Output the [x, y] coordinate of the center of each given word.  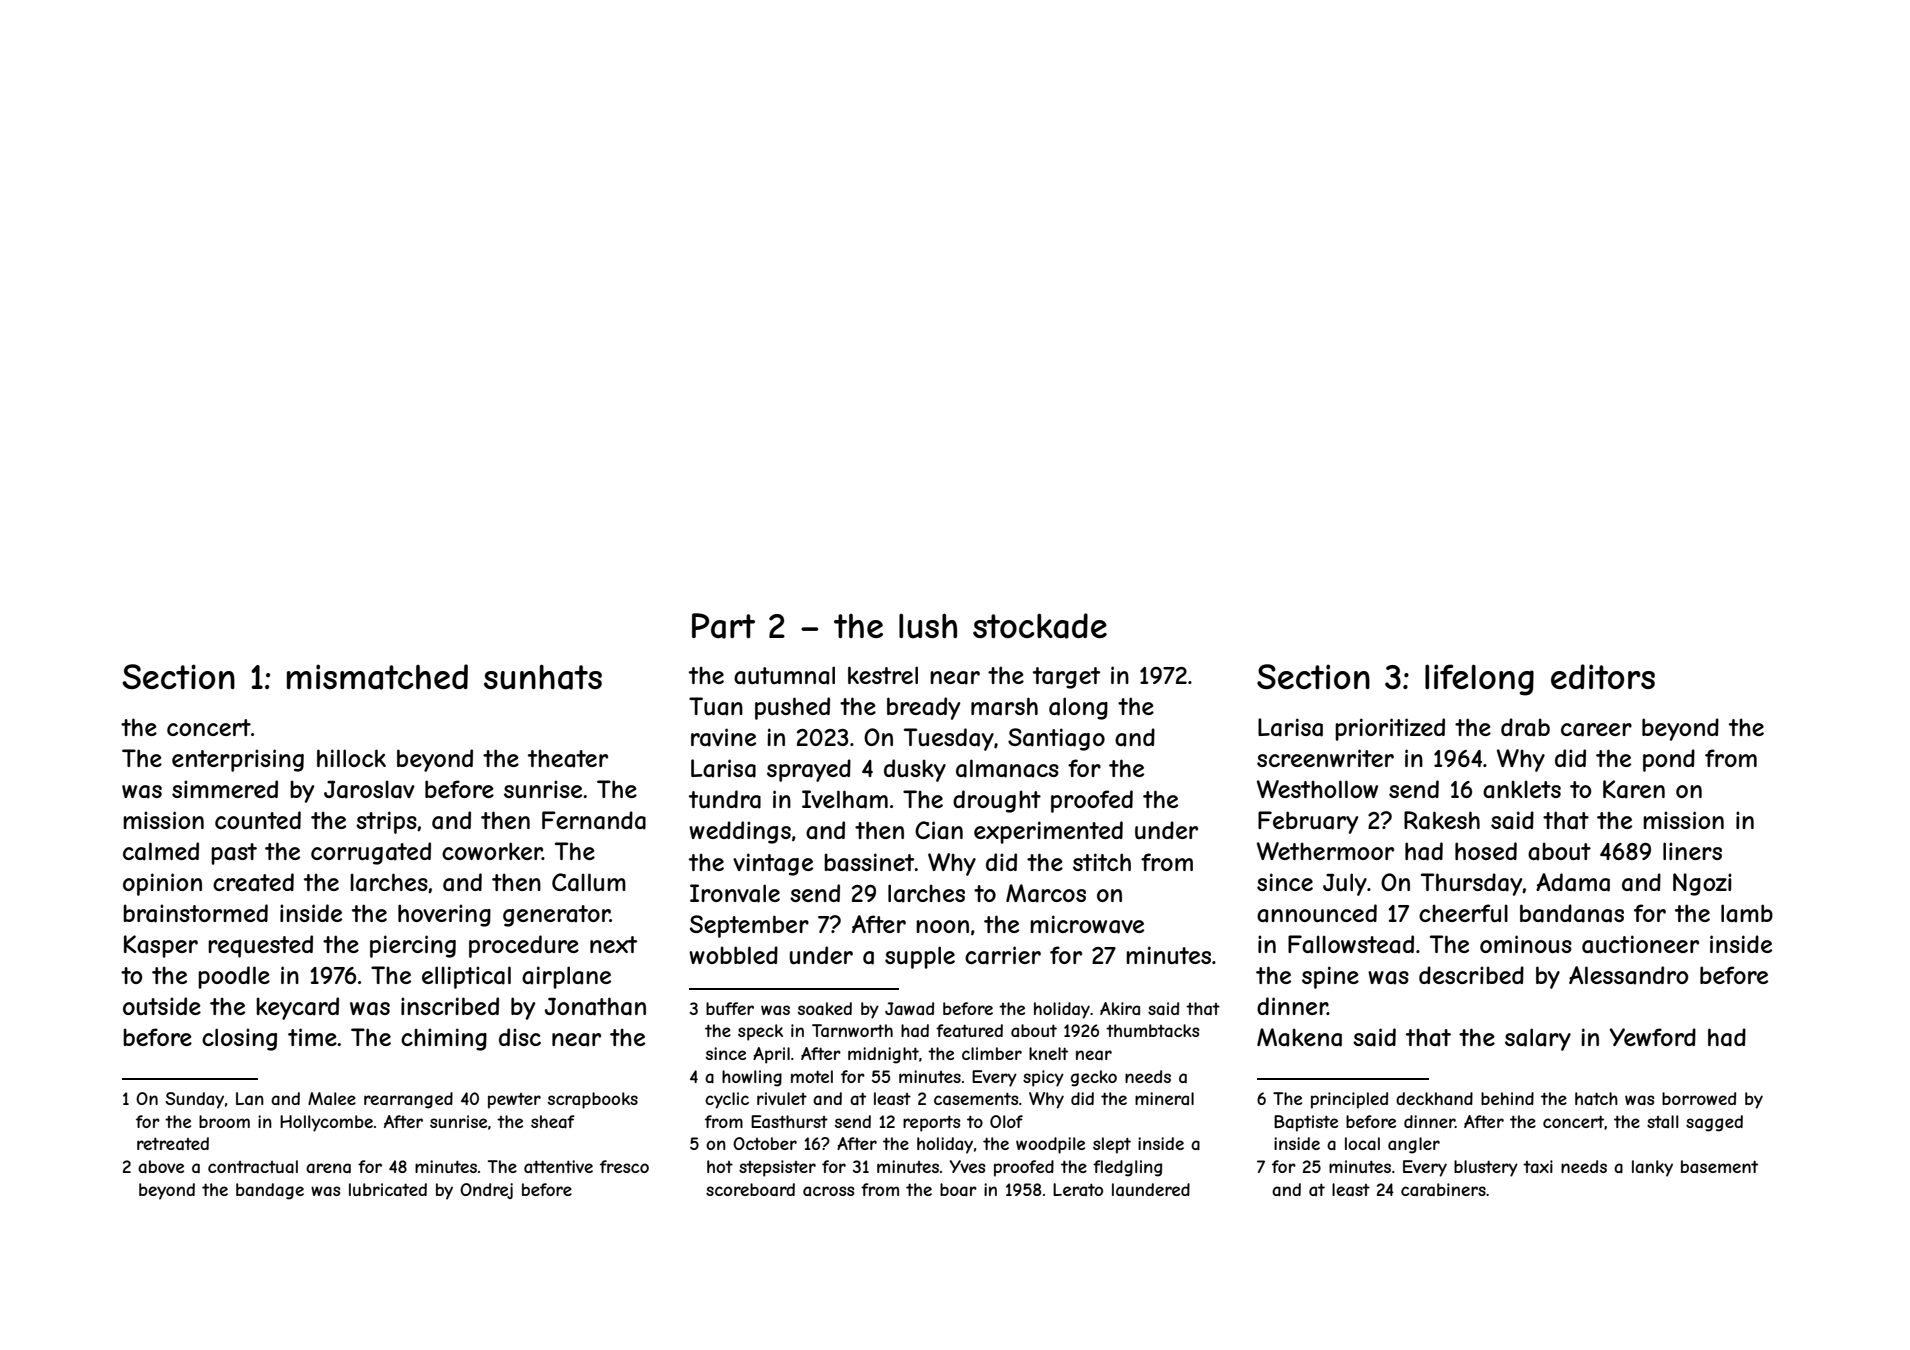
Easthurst [789, 1121]
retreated [173, 1143]
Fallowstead [1351, 944]
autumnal [784, 675]
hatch [1596, 1098]
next [613, 944]
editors [1603, 676]
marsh [1004, 706]
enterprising [238, 760]
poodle [234, 977]
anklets [1522, 789]
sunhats [543, 677]
